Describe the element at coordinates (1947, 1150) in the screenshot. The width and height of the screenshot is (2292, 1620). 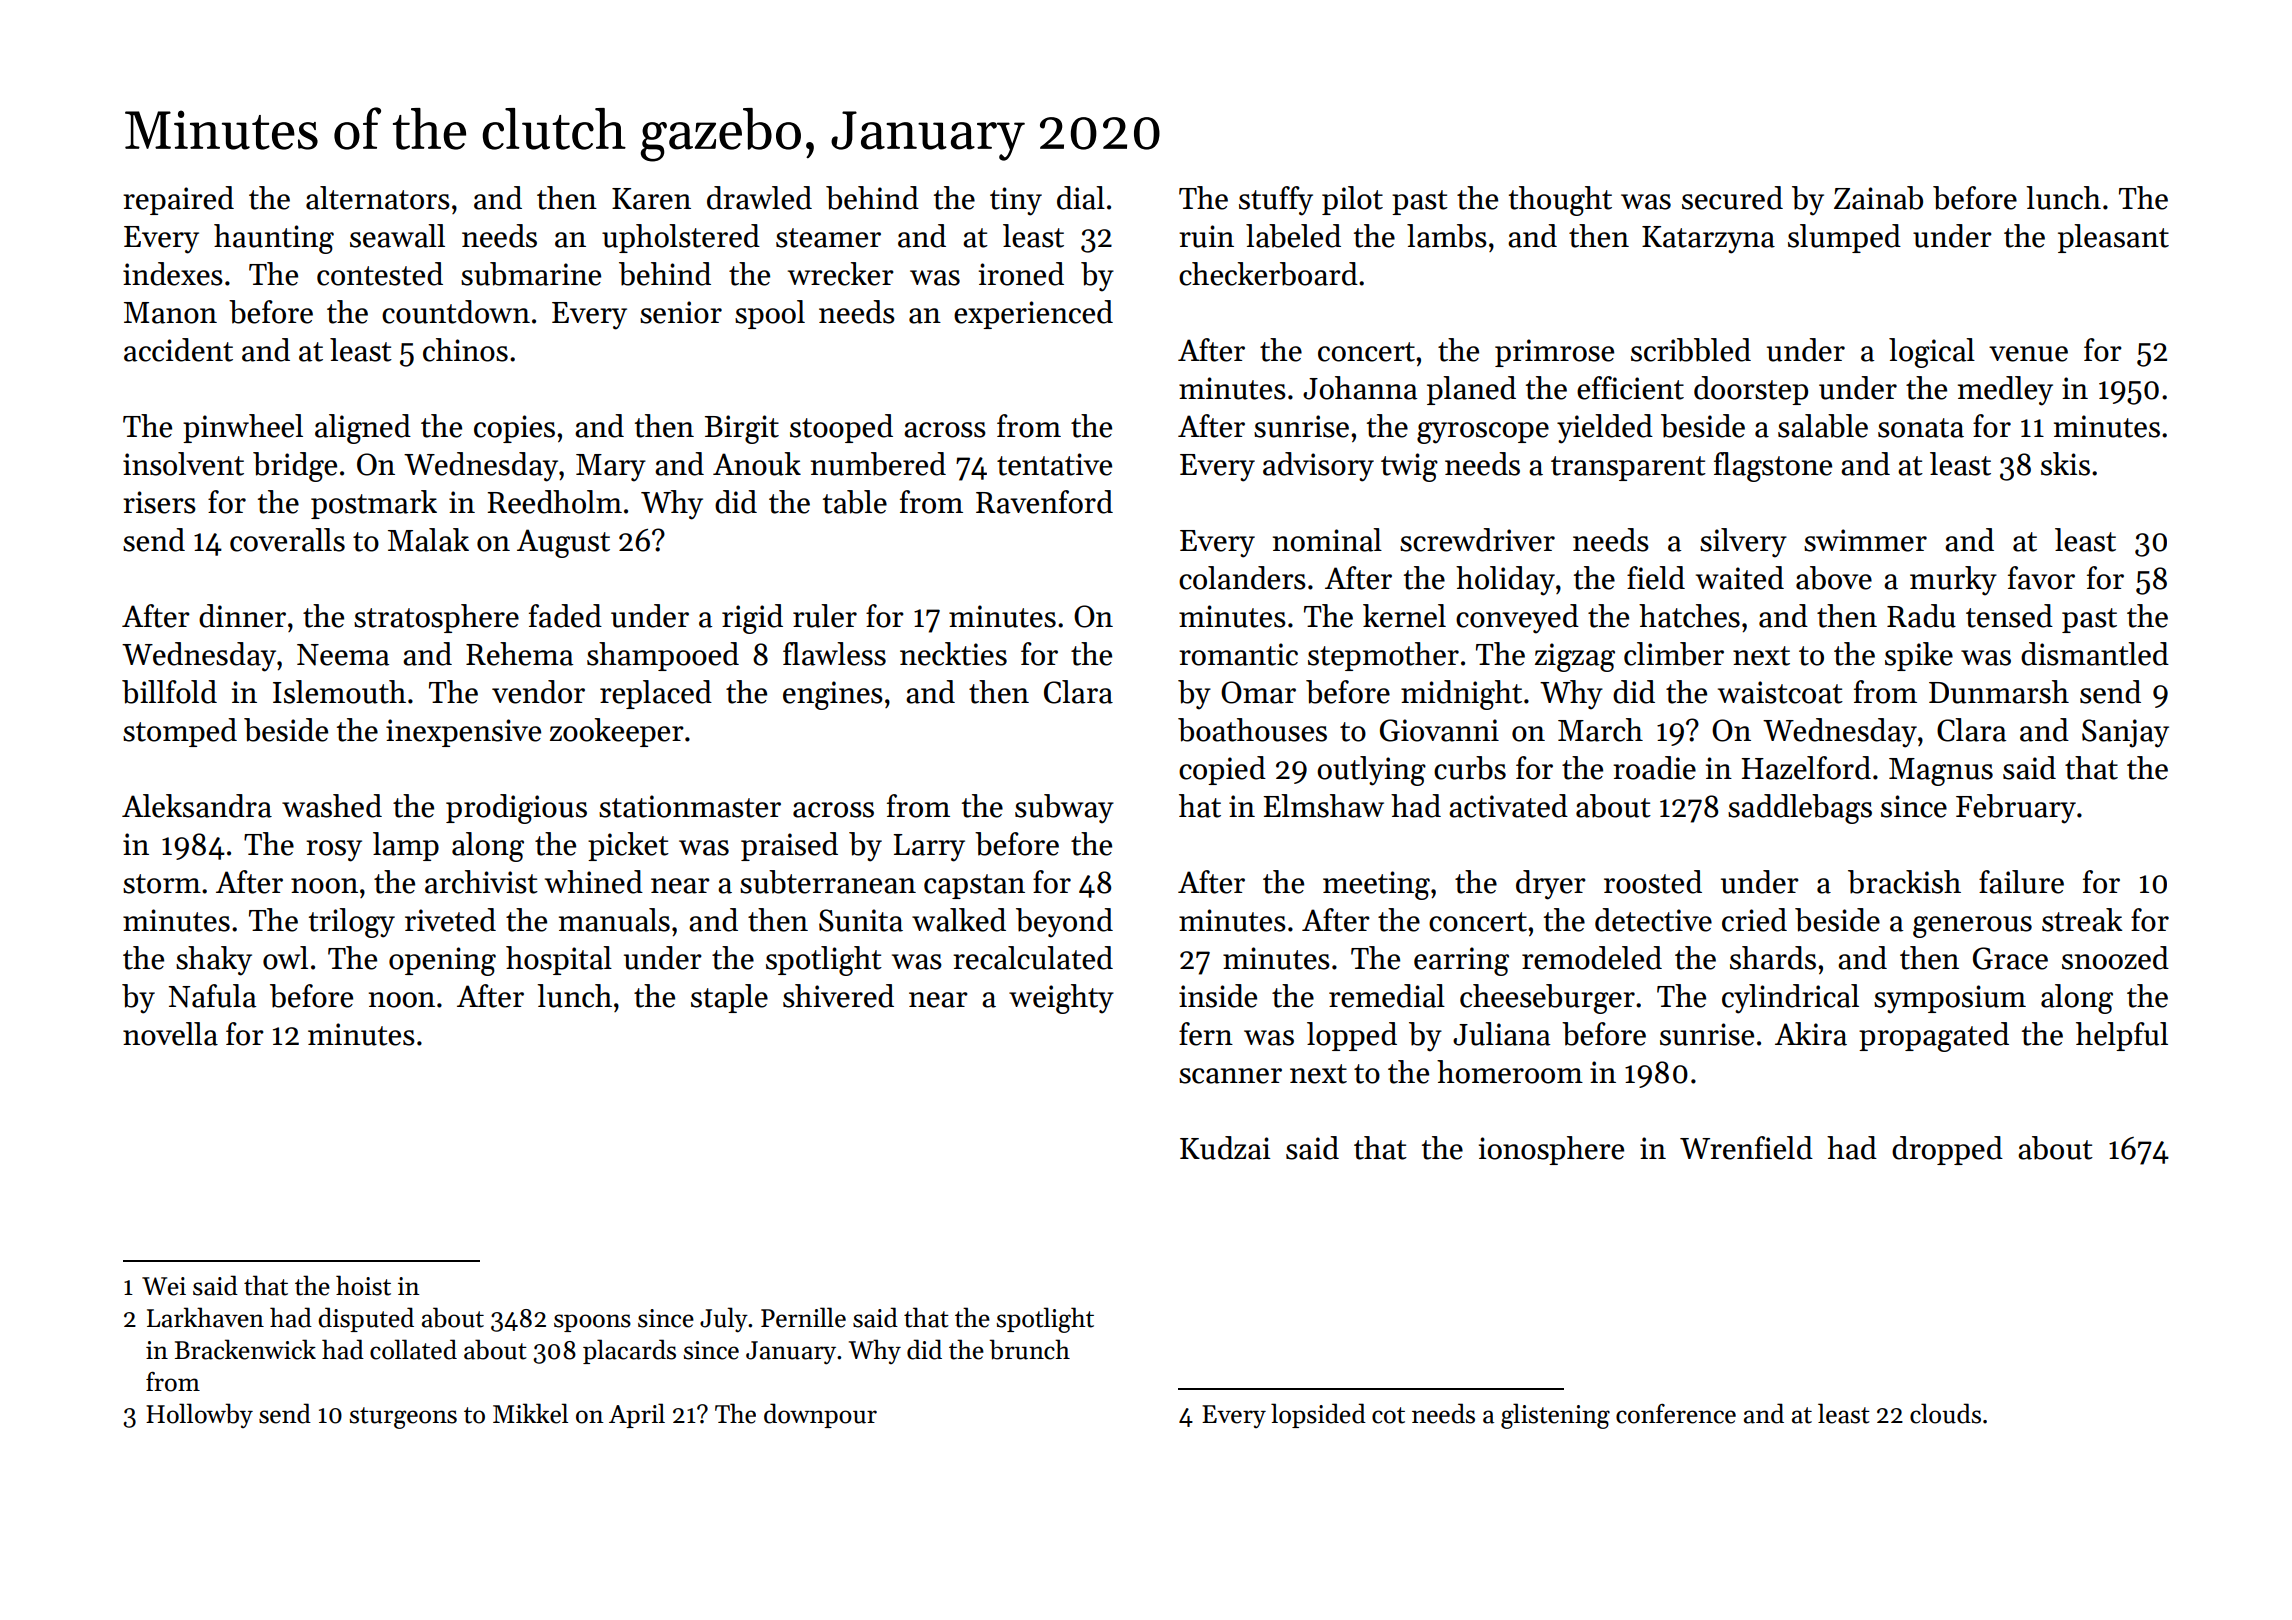
I see `dropped` at that location.
